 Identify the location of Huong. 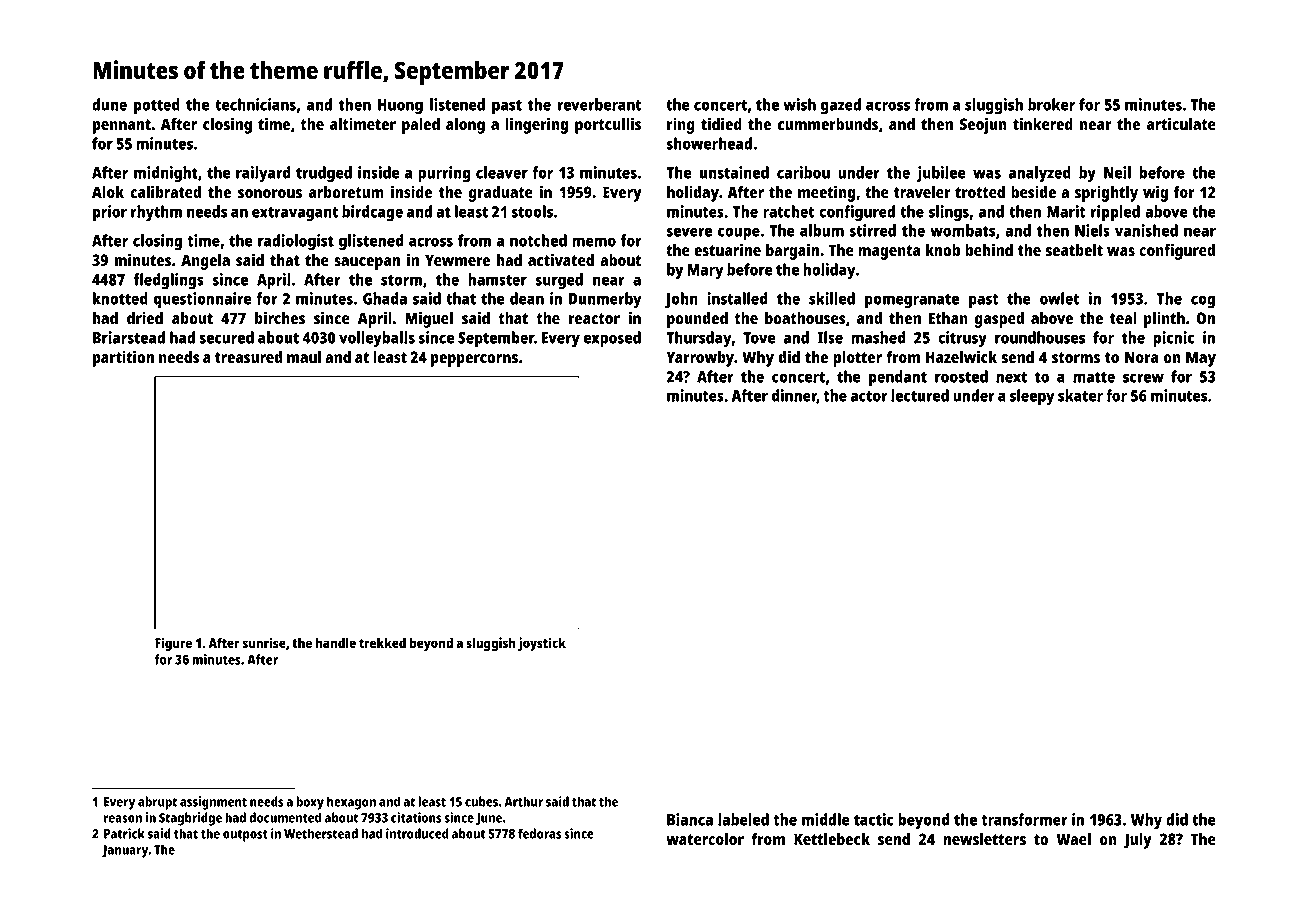
(400, 107).
